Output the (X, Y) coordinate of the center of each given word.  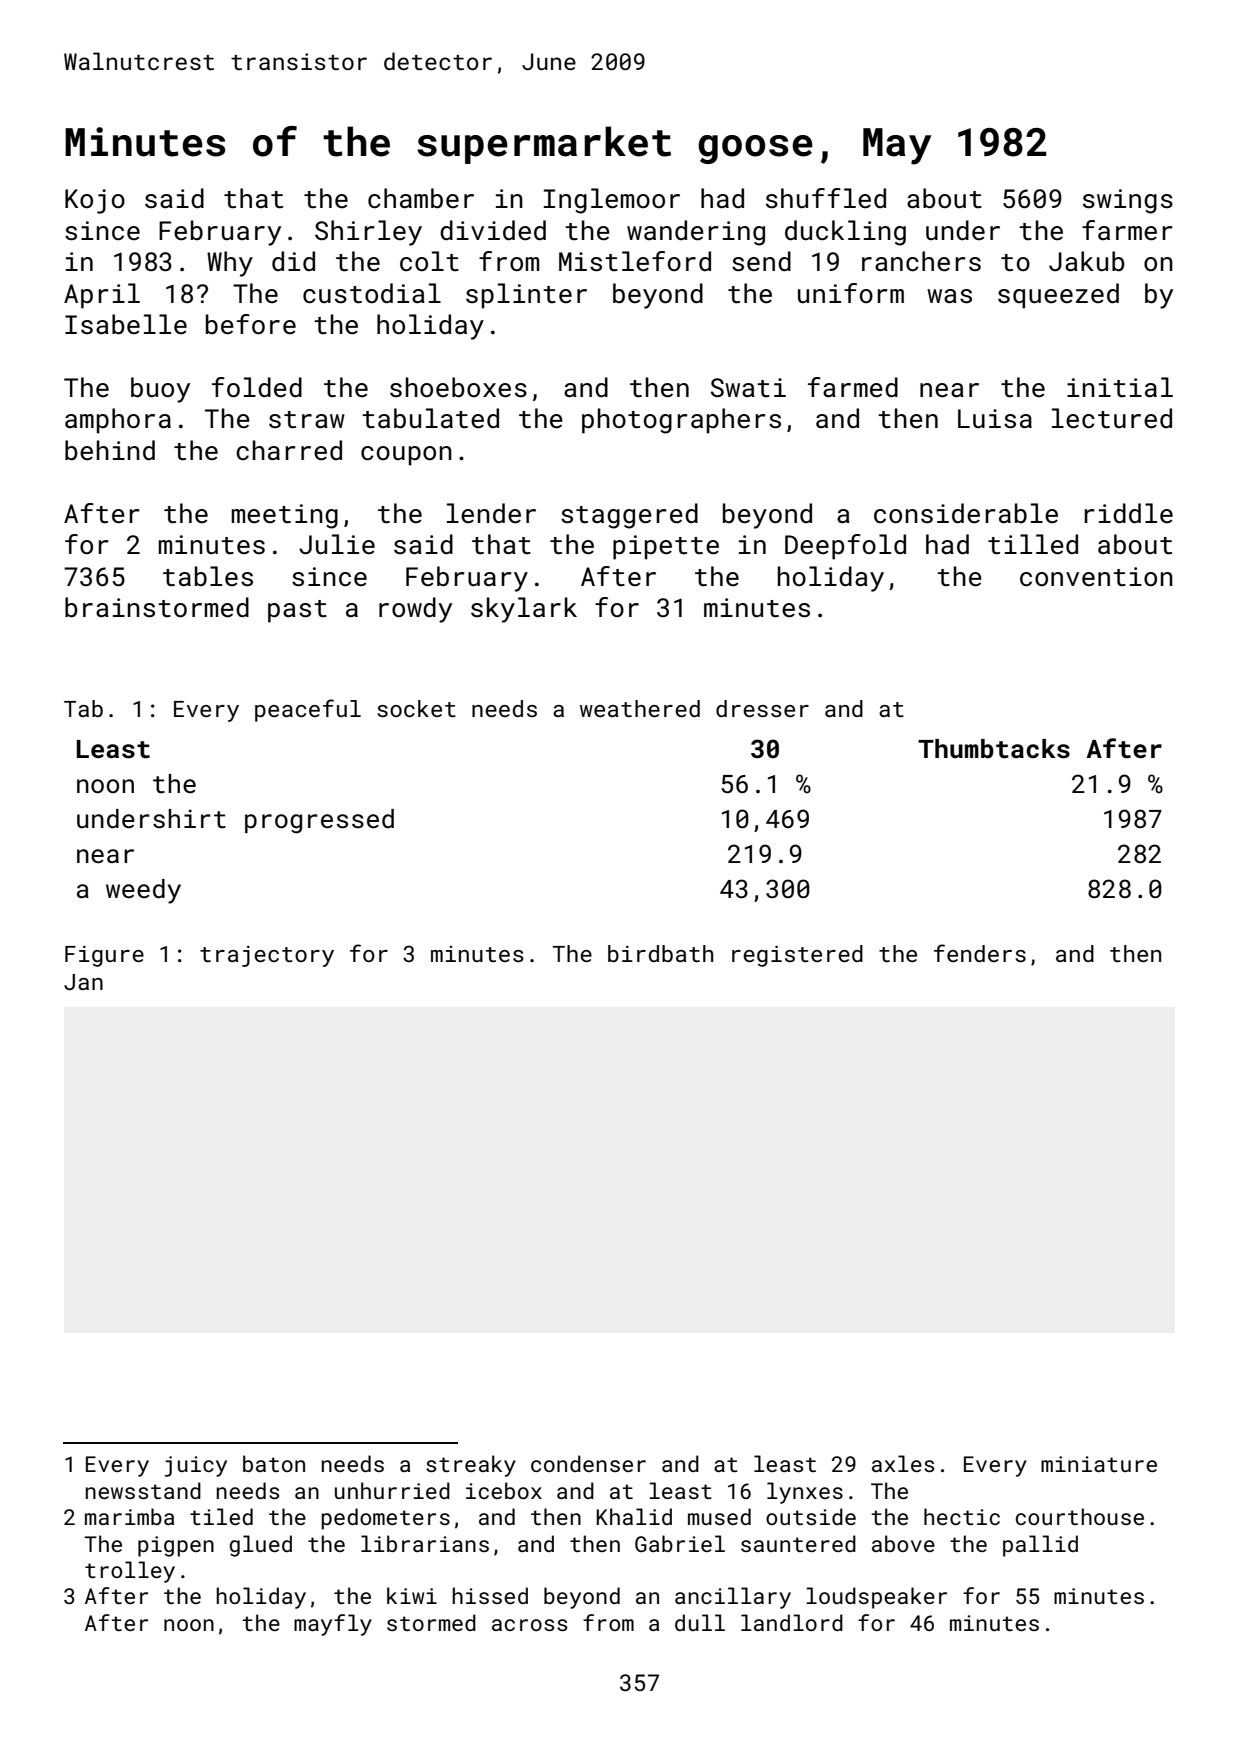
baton (274, 1463)
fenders (980, 953)
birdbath (660, 953)
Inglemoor (612, 201)
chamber (421, 198)
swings (1128, 201)
